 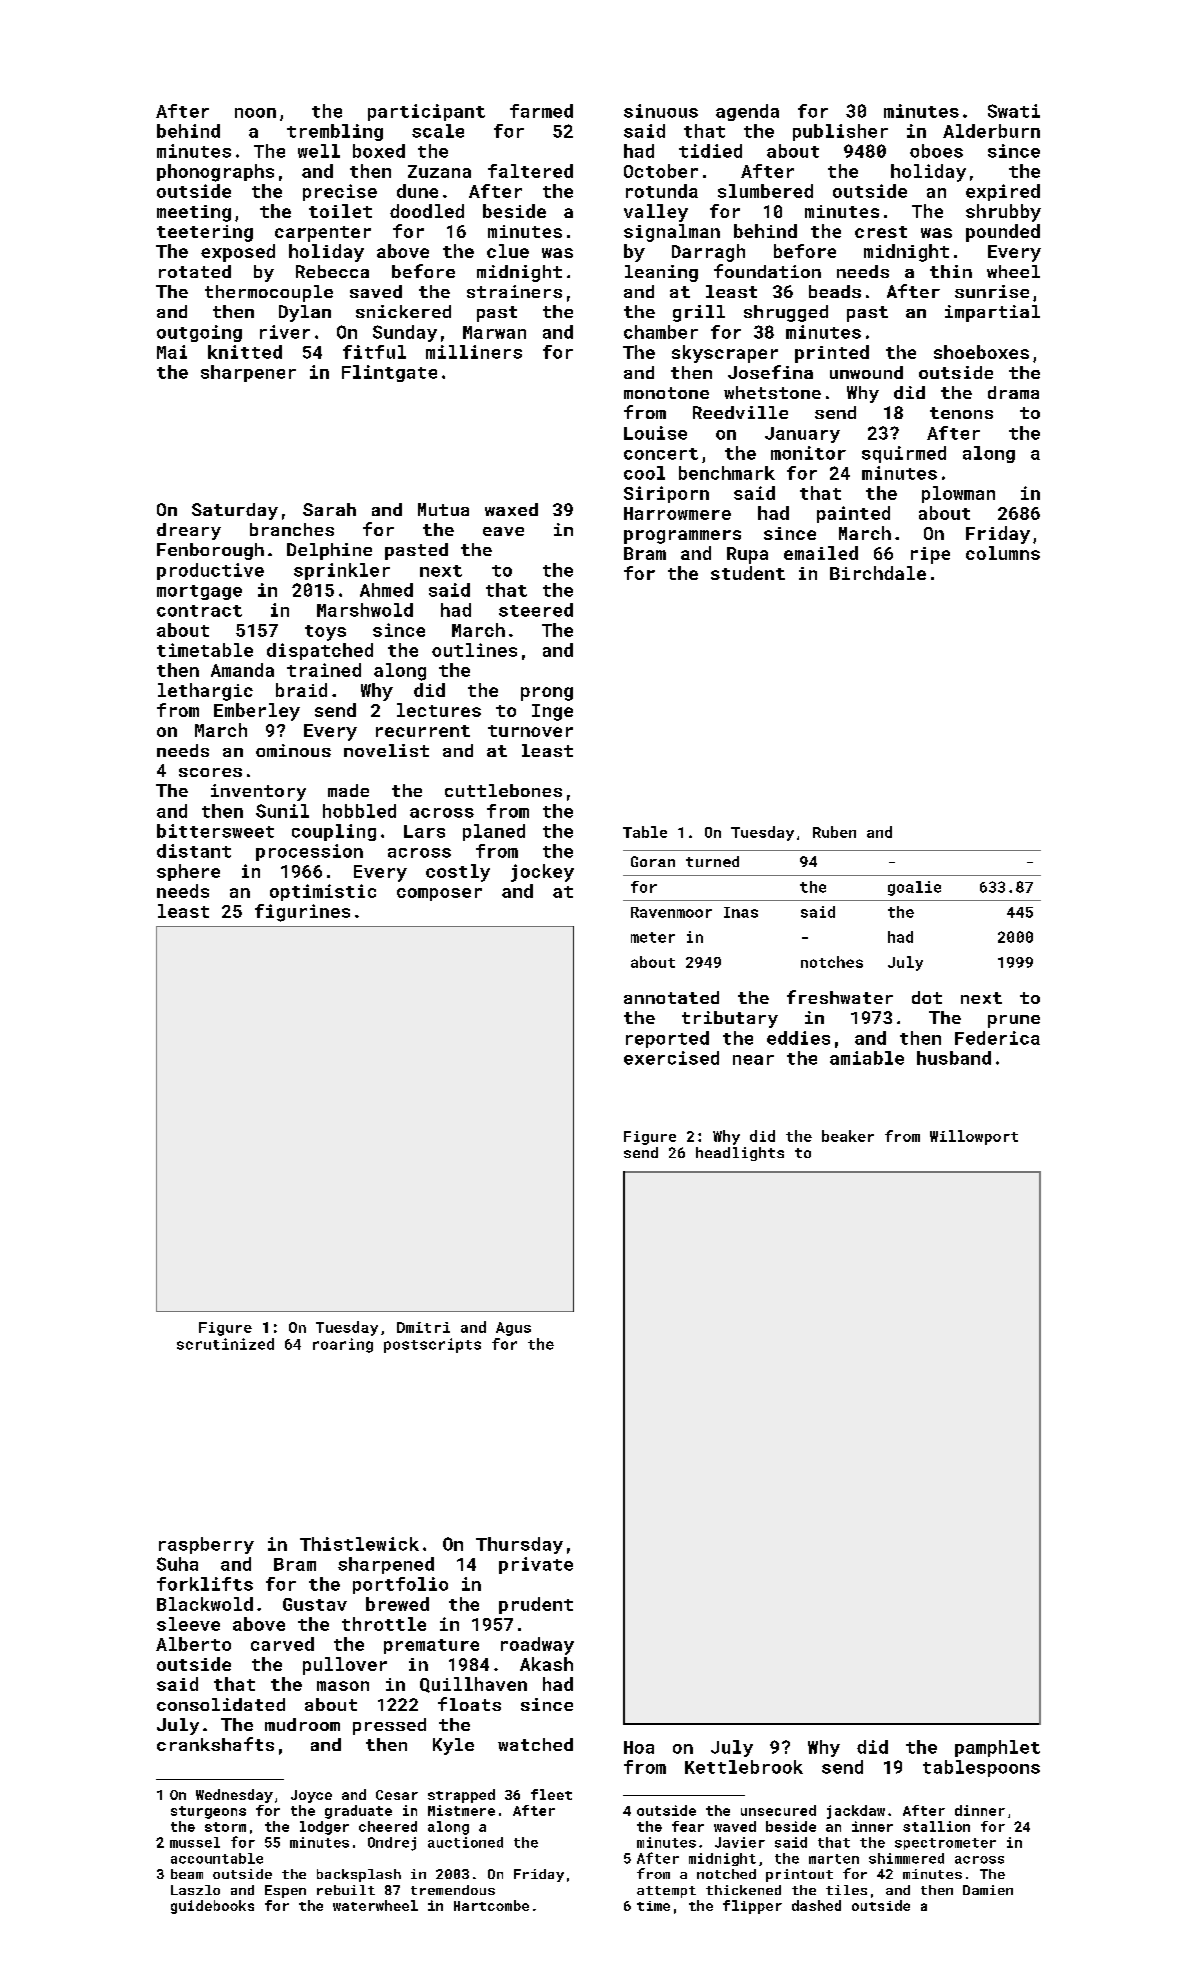 I want to click on shoeboxes, so click(x=981, y=352).
